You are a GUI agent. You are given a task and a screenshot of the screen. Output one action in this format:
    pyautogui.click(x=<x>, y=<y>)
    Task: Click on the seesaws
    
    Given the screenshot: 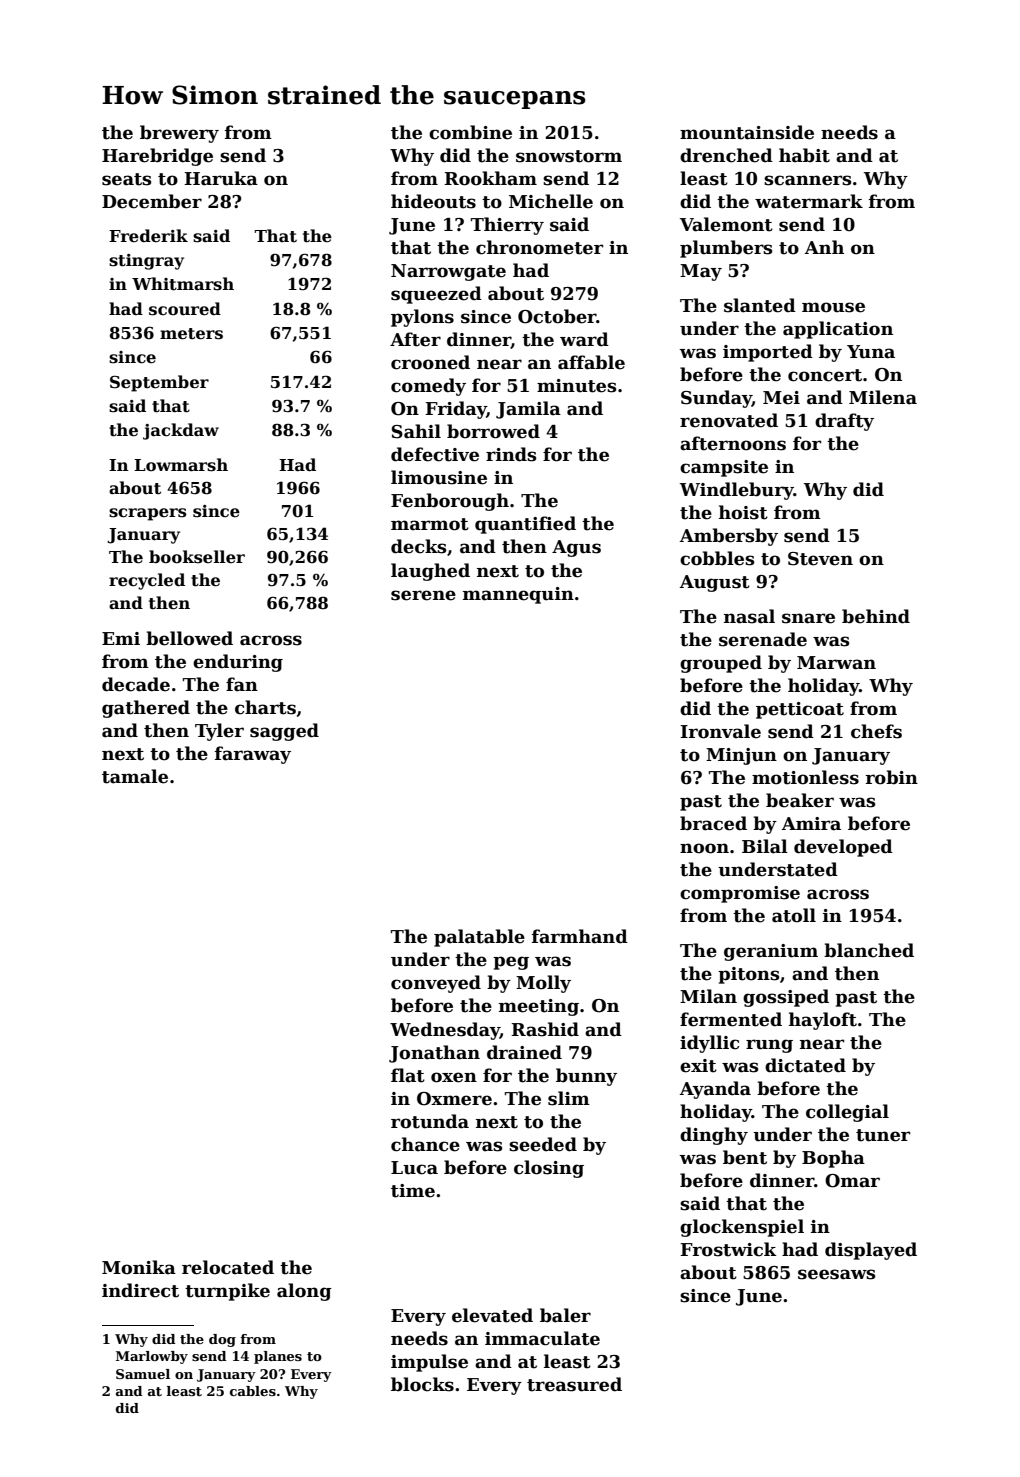 What is the action you would take?
    pyautogui.click(x=836, y=1274)
